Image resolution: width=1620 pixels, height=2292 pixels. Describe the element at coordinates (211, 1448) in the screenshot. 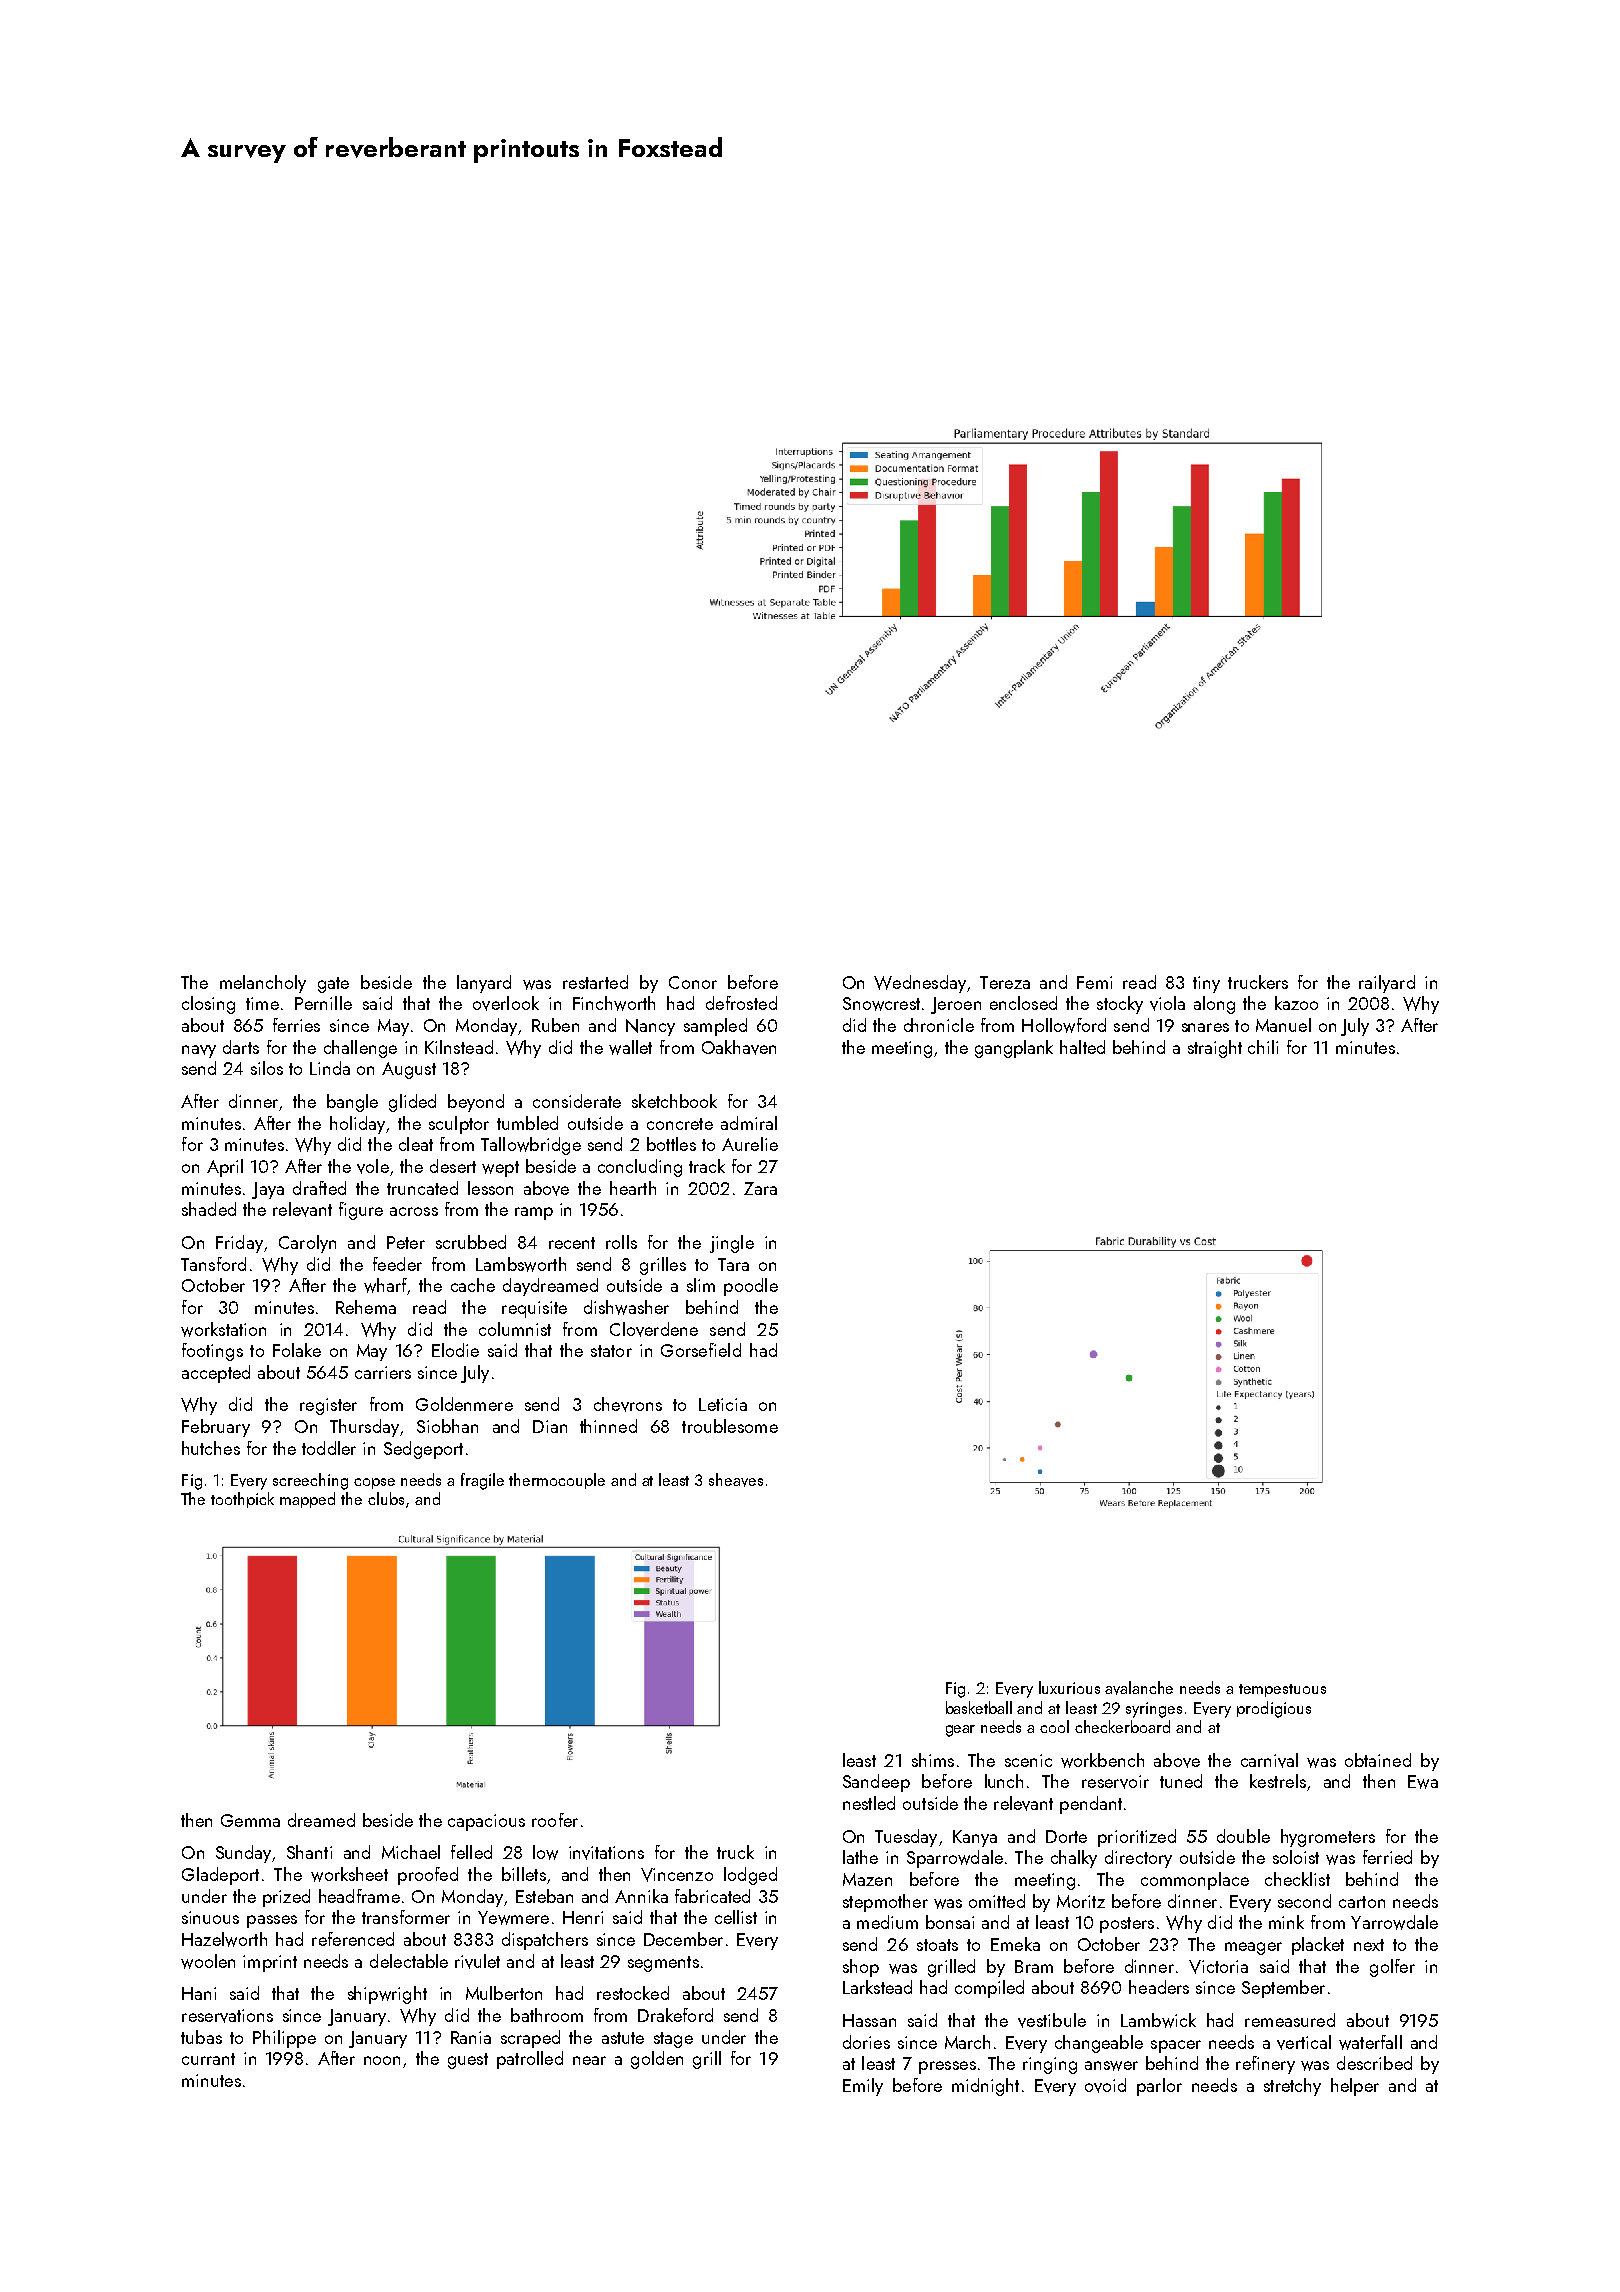

I see `hutches` at that location.
